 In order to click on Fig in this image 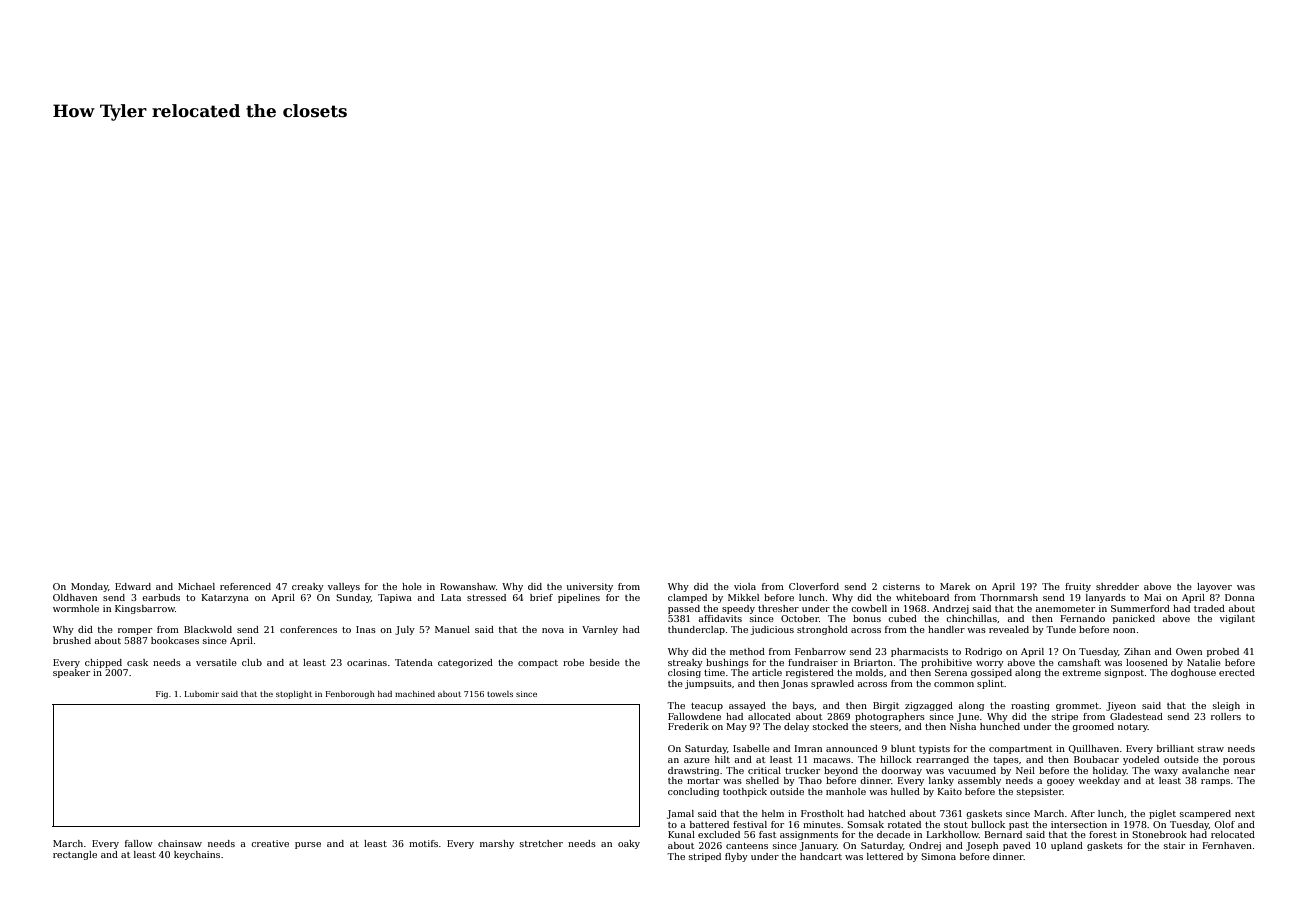, I will do `click(162, 695)`.
